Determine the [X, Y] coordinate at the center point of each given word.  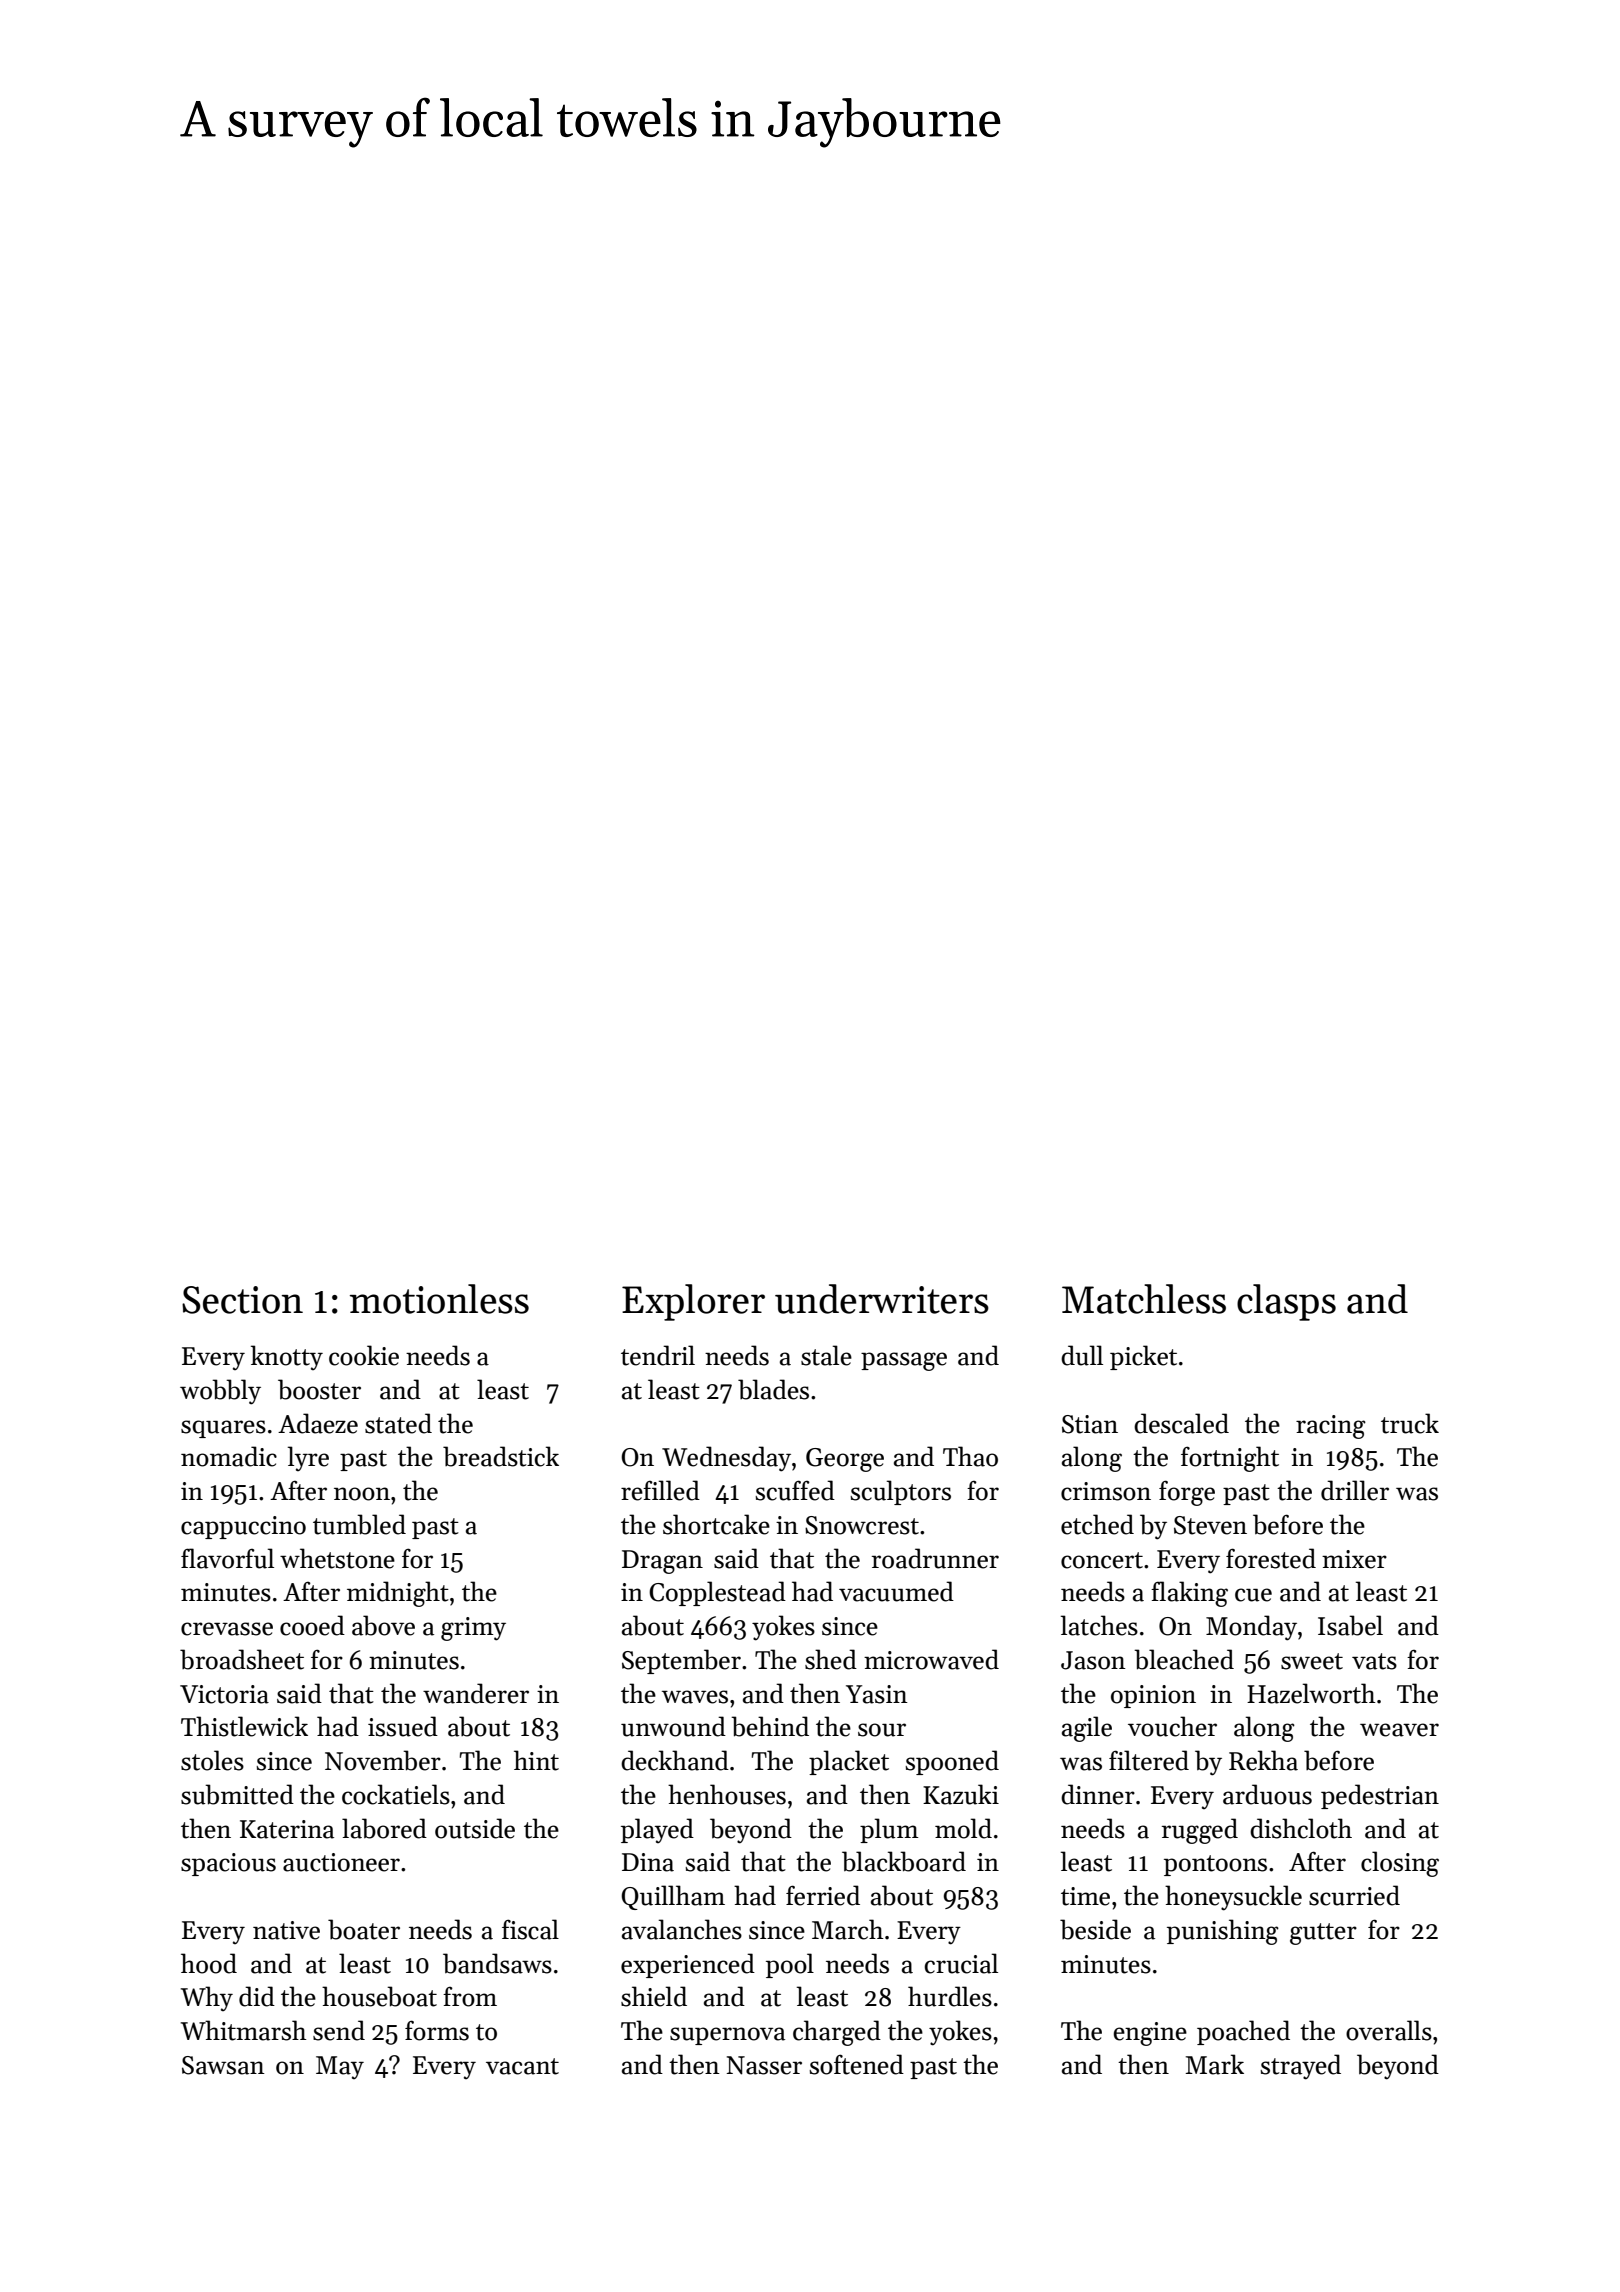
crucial [961, 1963]
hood [209, 1963]
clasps [1286, 1302]
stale [826, 1355]
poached [1243, 2032]
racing [1331, 1427]
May [340, 2067]
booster [319, 1389]
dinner [1098, 1794]
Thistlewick [244, 1726]
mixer [1354, 1559]
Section [242, 1300]
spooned [952, 1762]
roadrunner [935, 1558]
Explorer [693, 1302]
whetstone [337, 1558]
